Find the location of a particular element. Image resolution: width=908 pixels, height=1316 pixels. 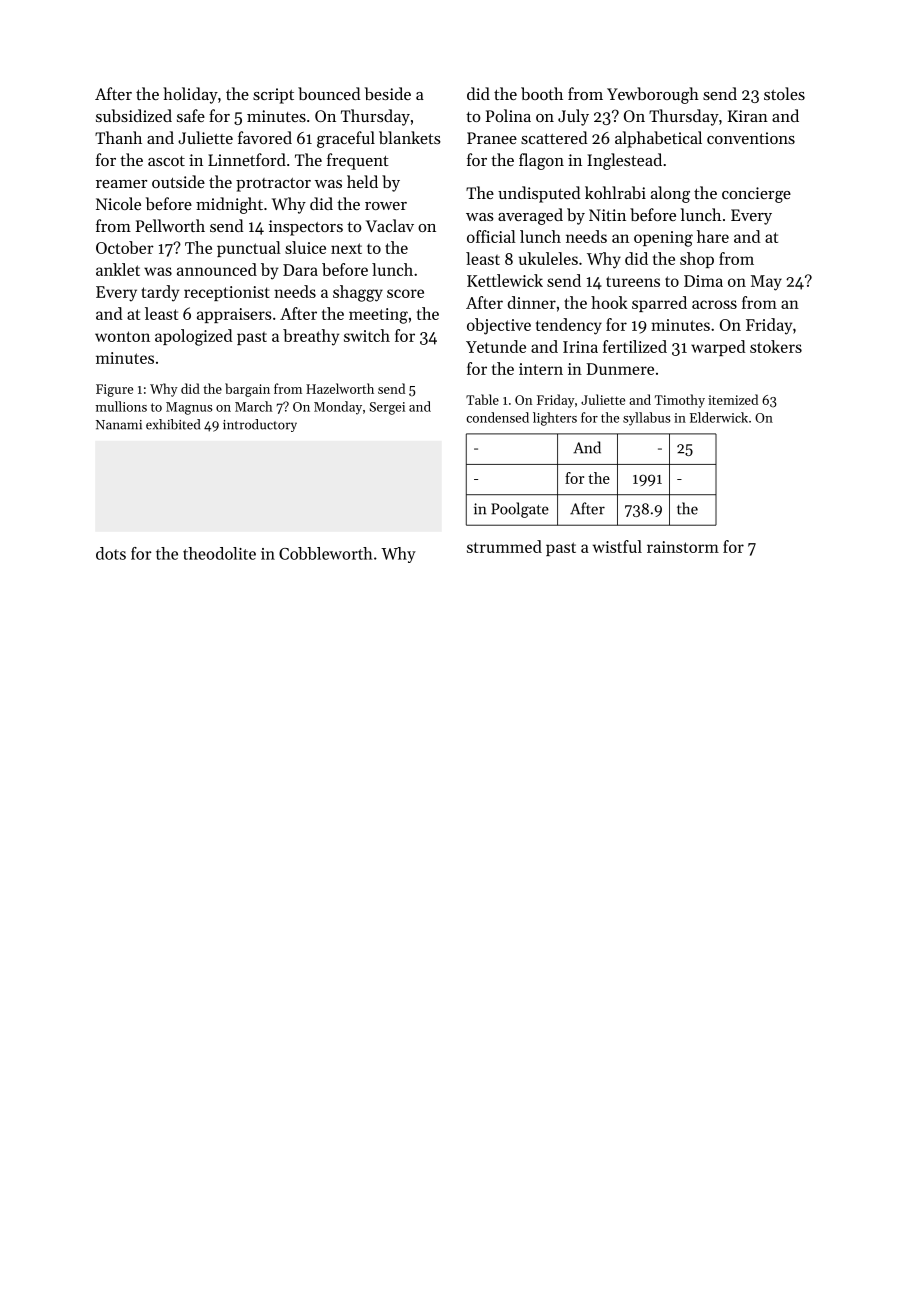

Sergei is located at coordinates (387, 408).
